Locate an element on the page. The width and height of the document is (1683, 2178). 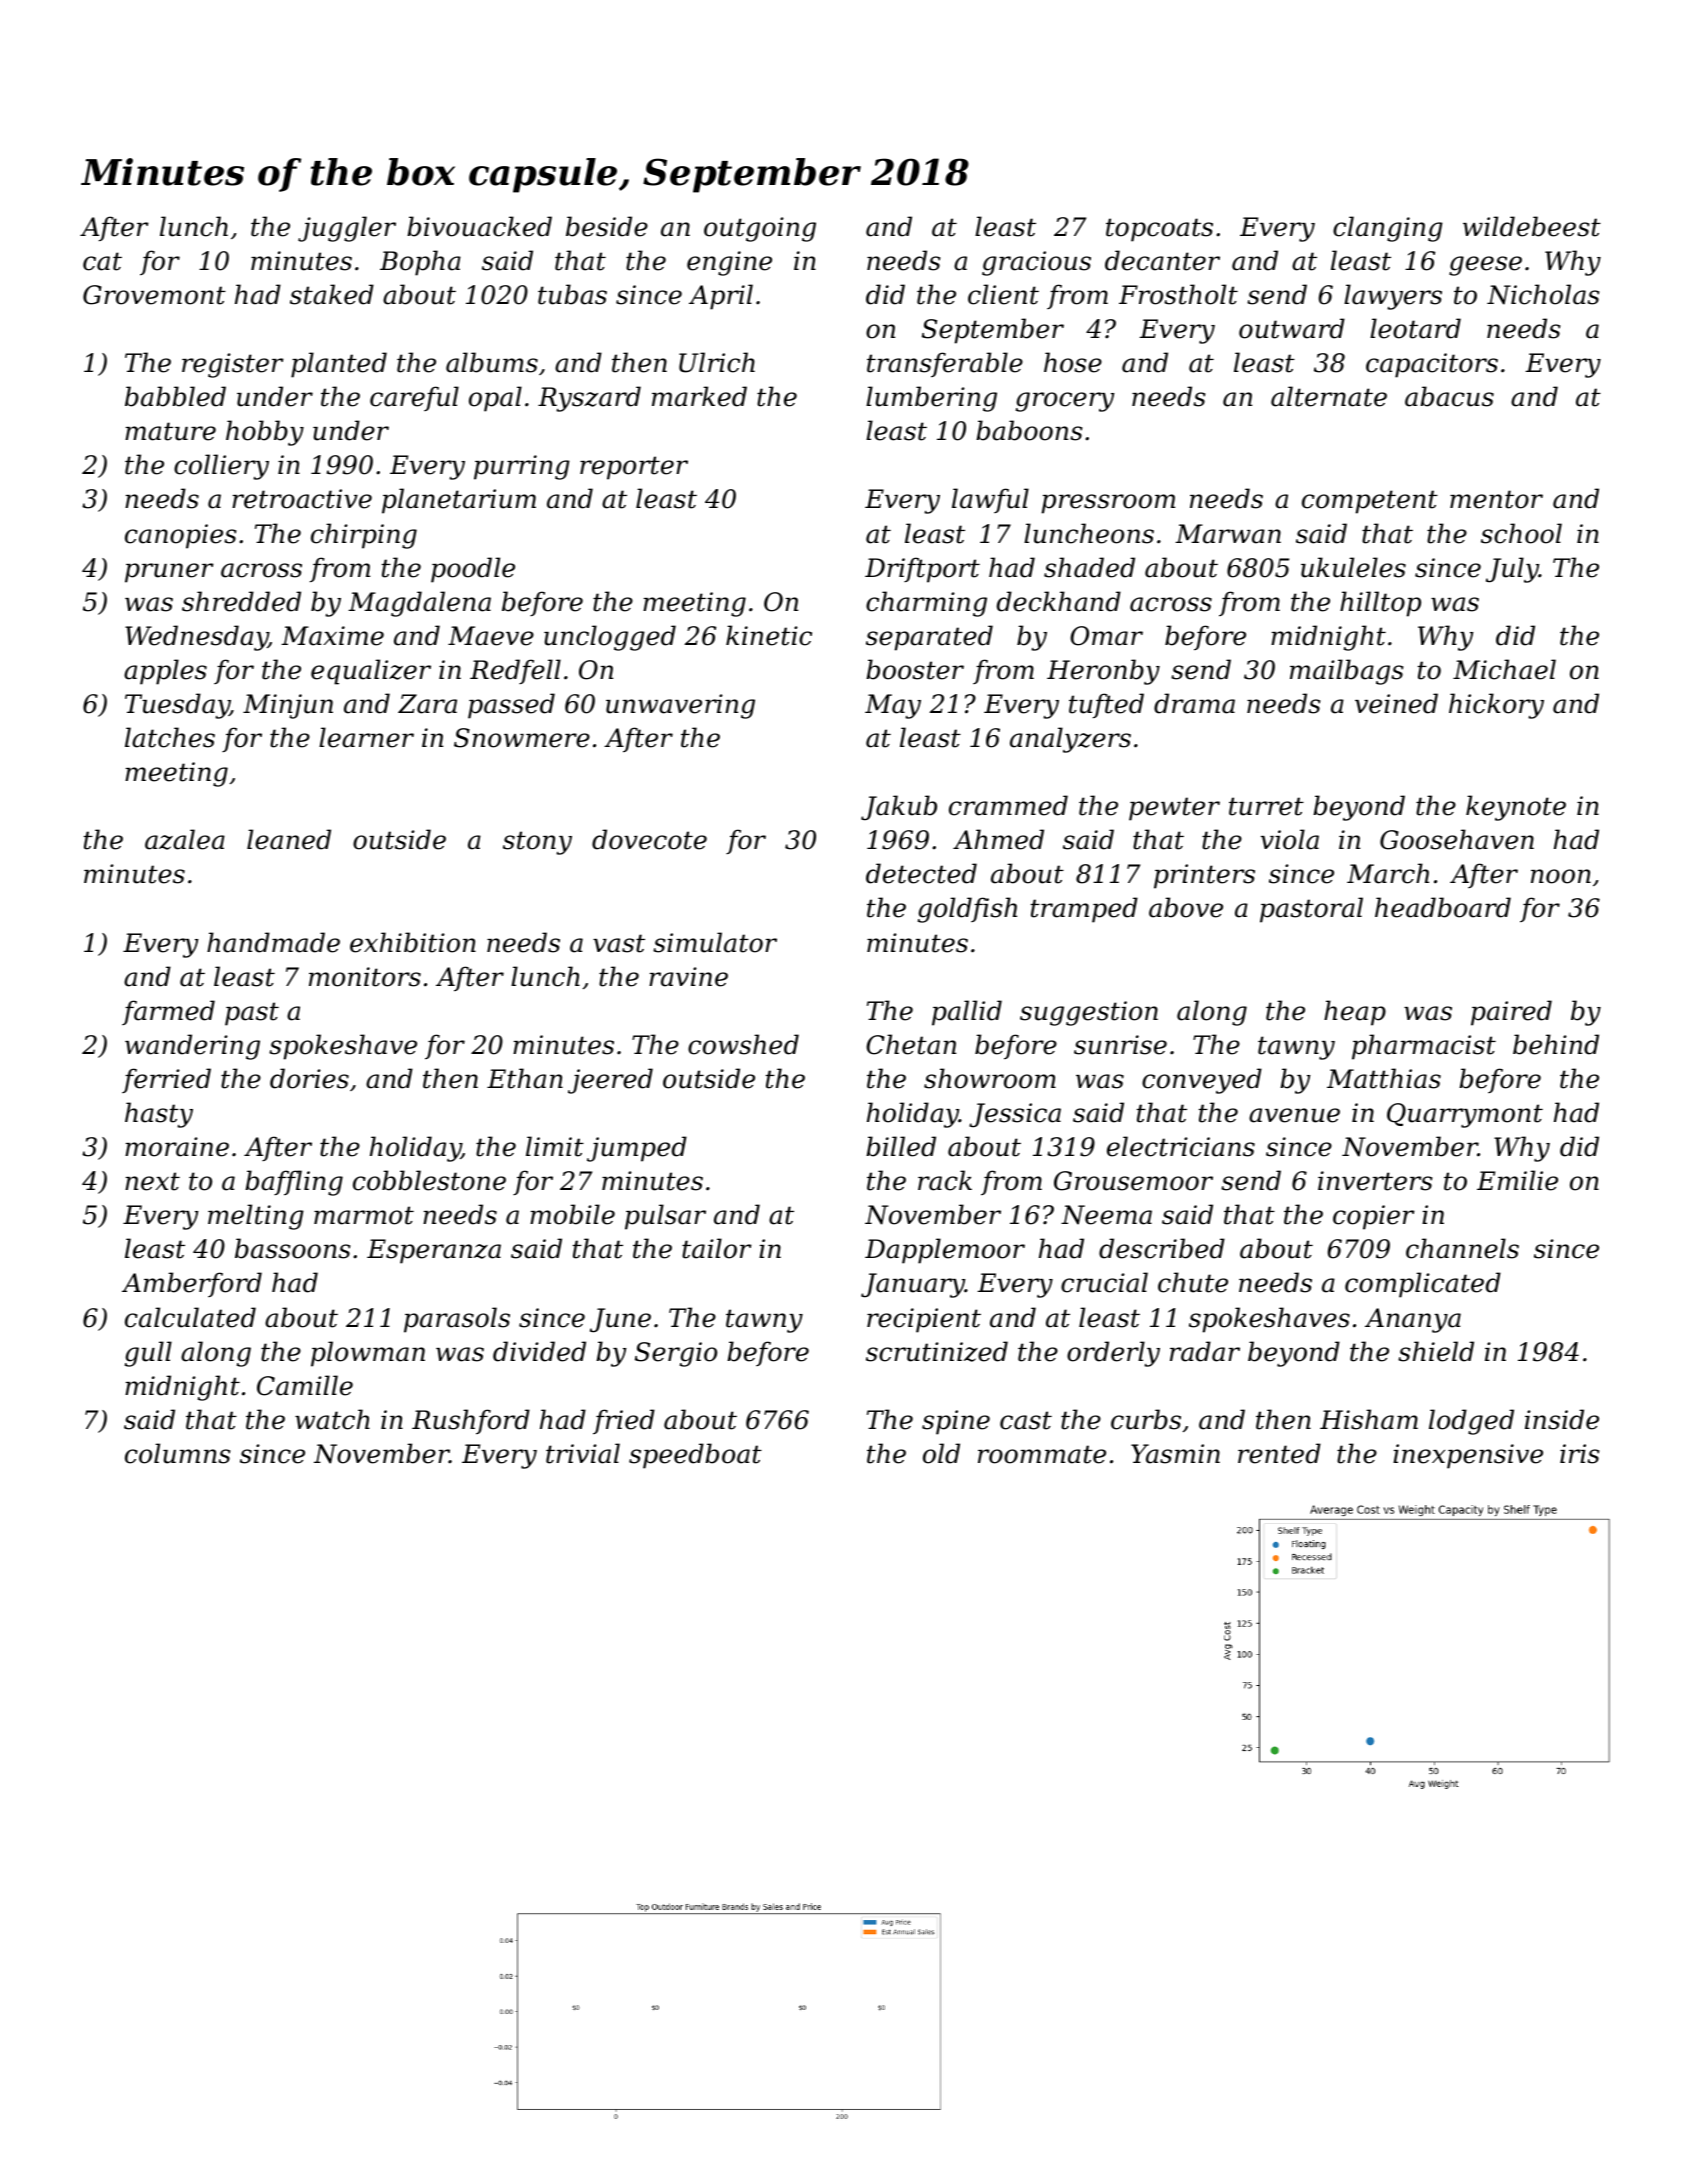
trivial is located at coordinates (583, 1453).
